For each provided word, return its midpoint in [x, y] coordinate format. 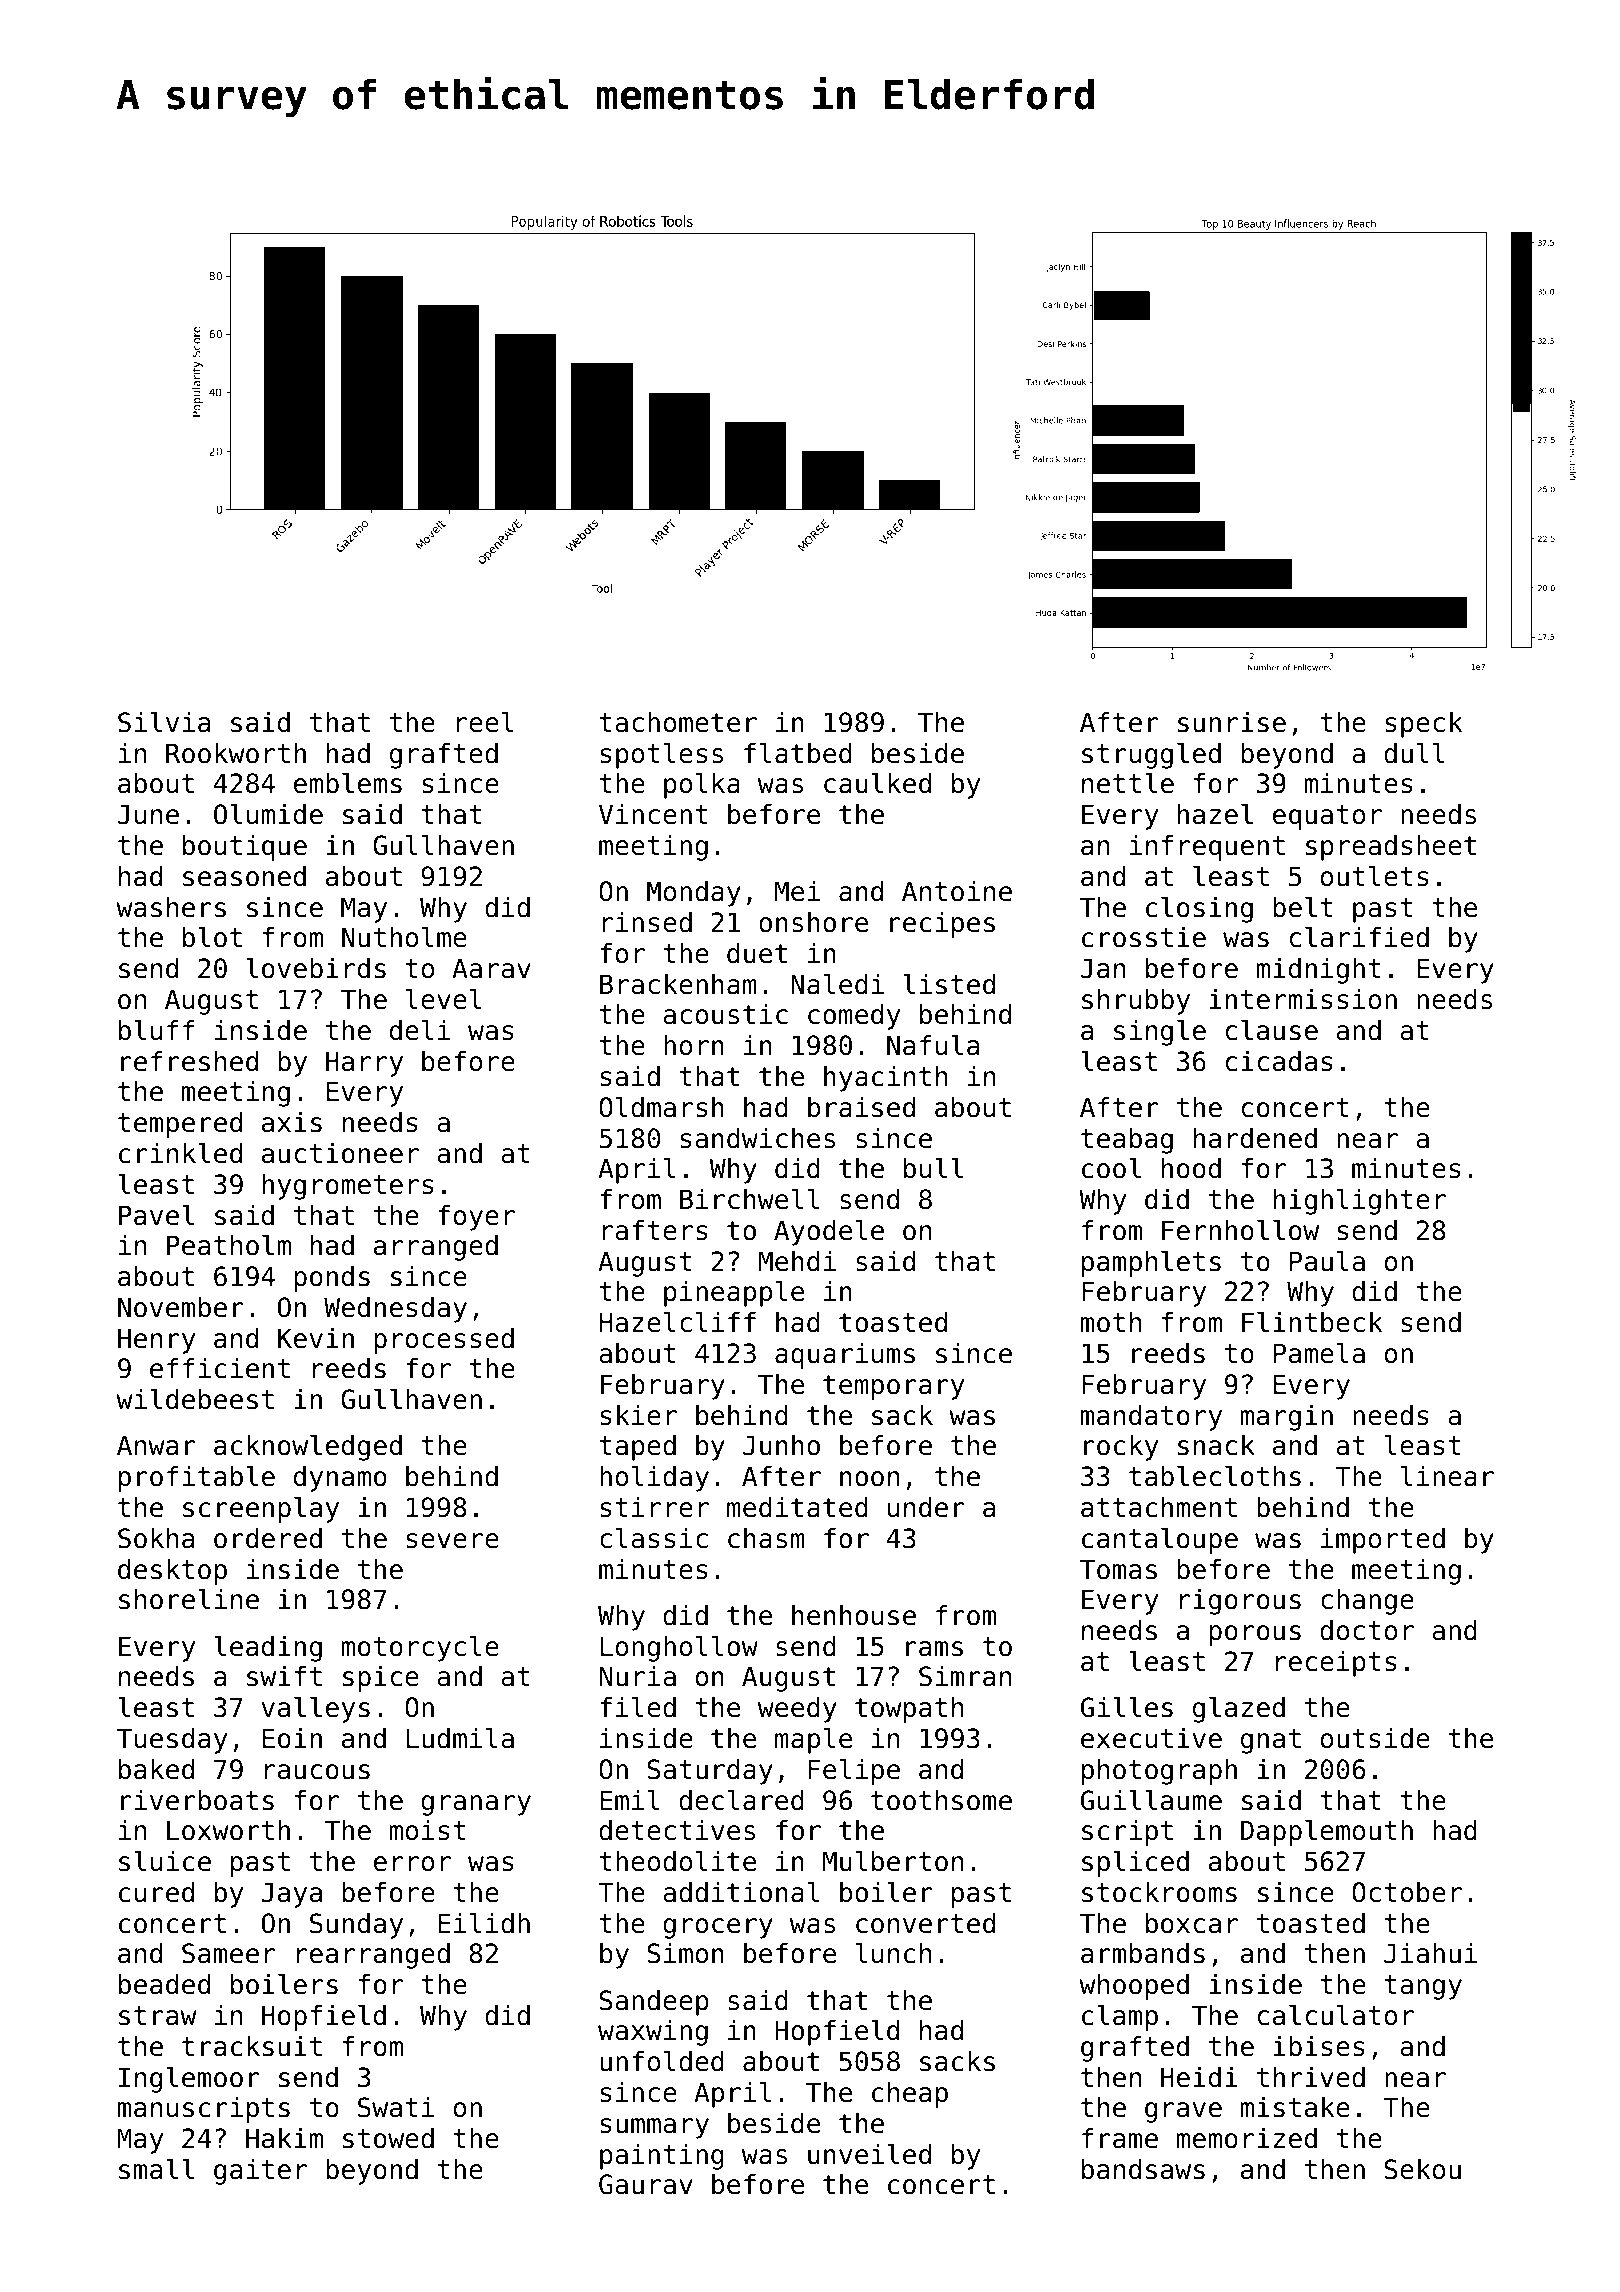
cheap [910, 2095]
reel [485, 722]
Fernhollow [1240, 1230]
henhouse [854, 1615]
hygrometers [348, 1187]
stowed [388, 2138]
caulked [877, 783]
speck [1424, 725]
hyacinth [885, 1079]
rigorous [1240, 1602]
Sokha [156, 1538]
